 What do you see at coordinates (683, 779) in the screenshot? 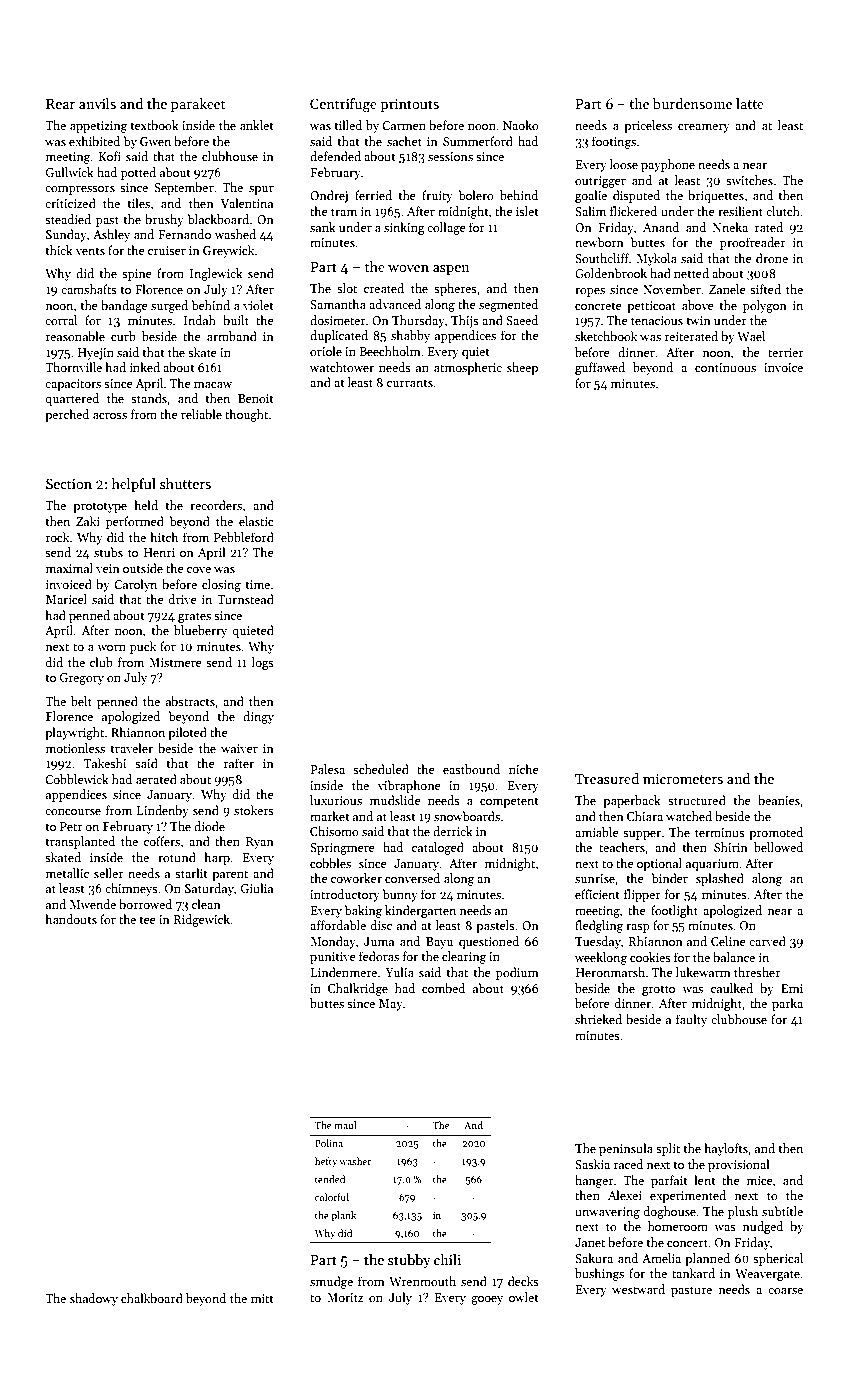
I see `micrometers` at bounding box center [683, 779].
